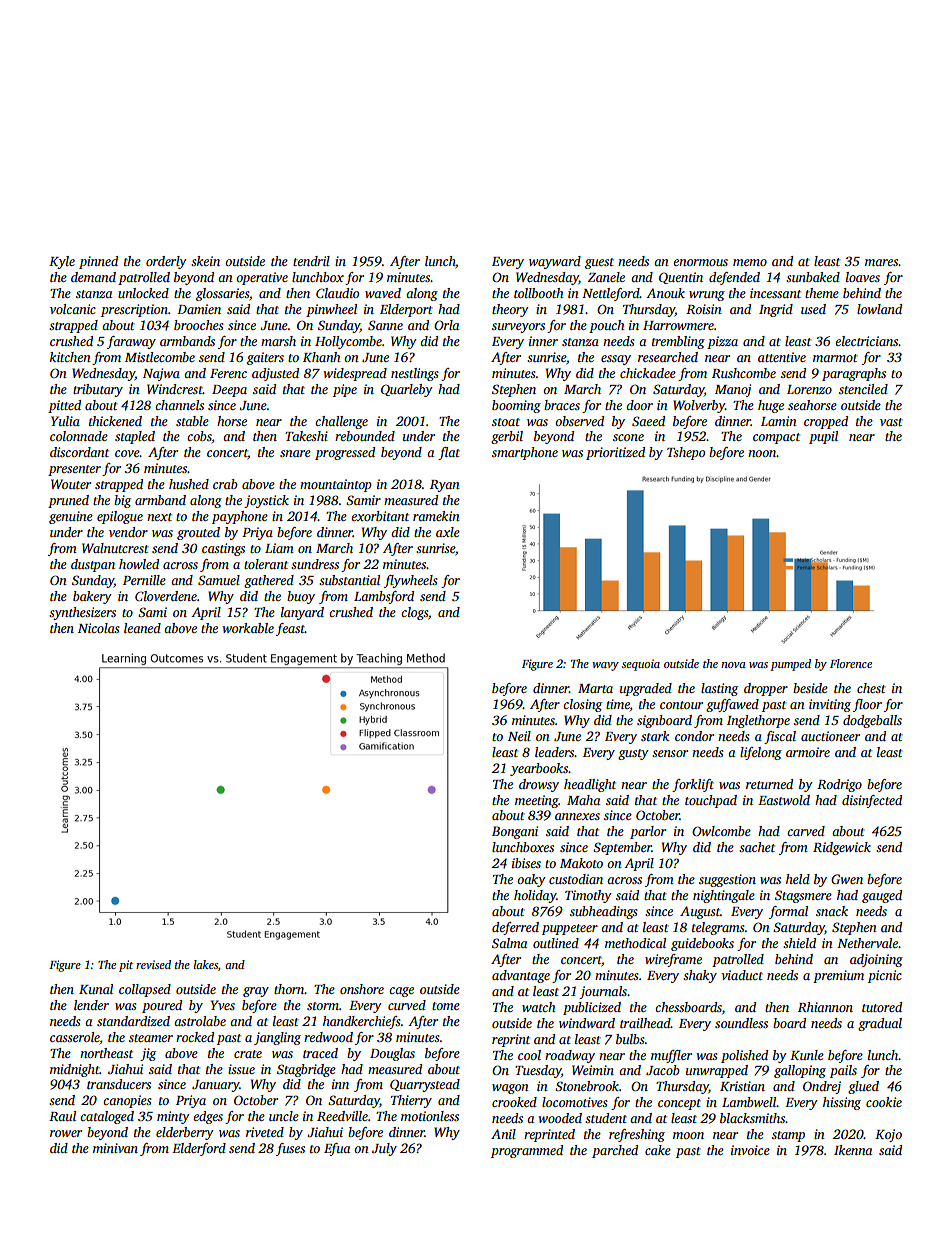 This screenshot has height=1233, width=952. What do you see at coordinates (74, 470) in the screenshot?
I see `presenter` at bounding box center [74, 470].
